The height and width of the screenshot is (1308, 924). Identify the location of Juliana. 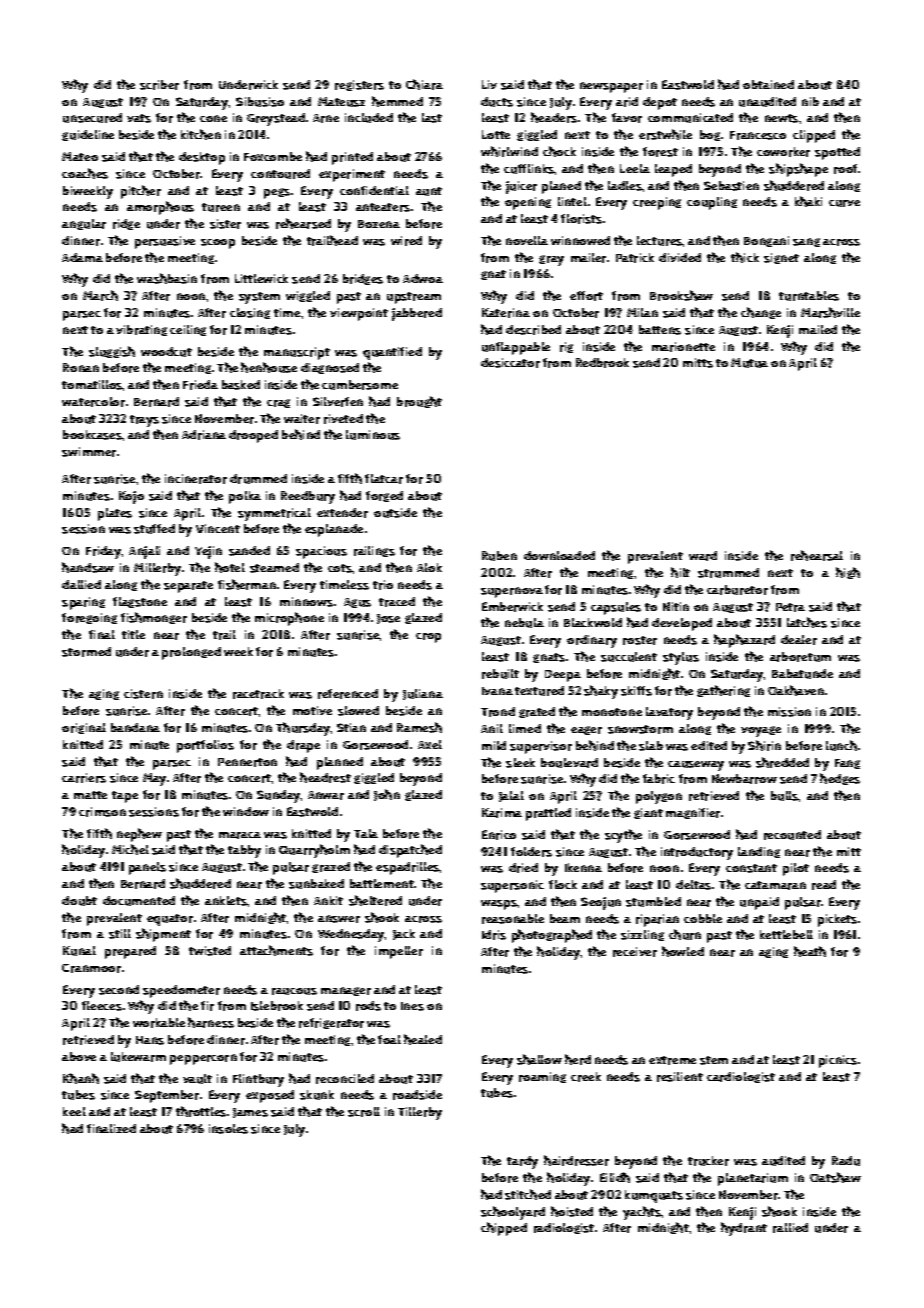
(423, 694).
